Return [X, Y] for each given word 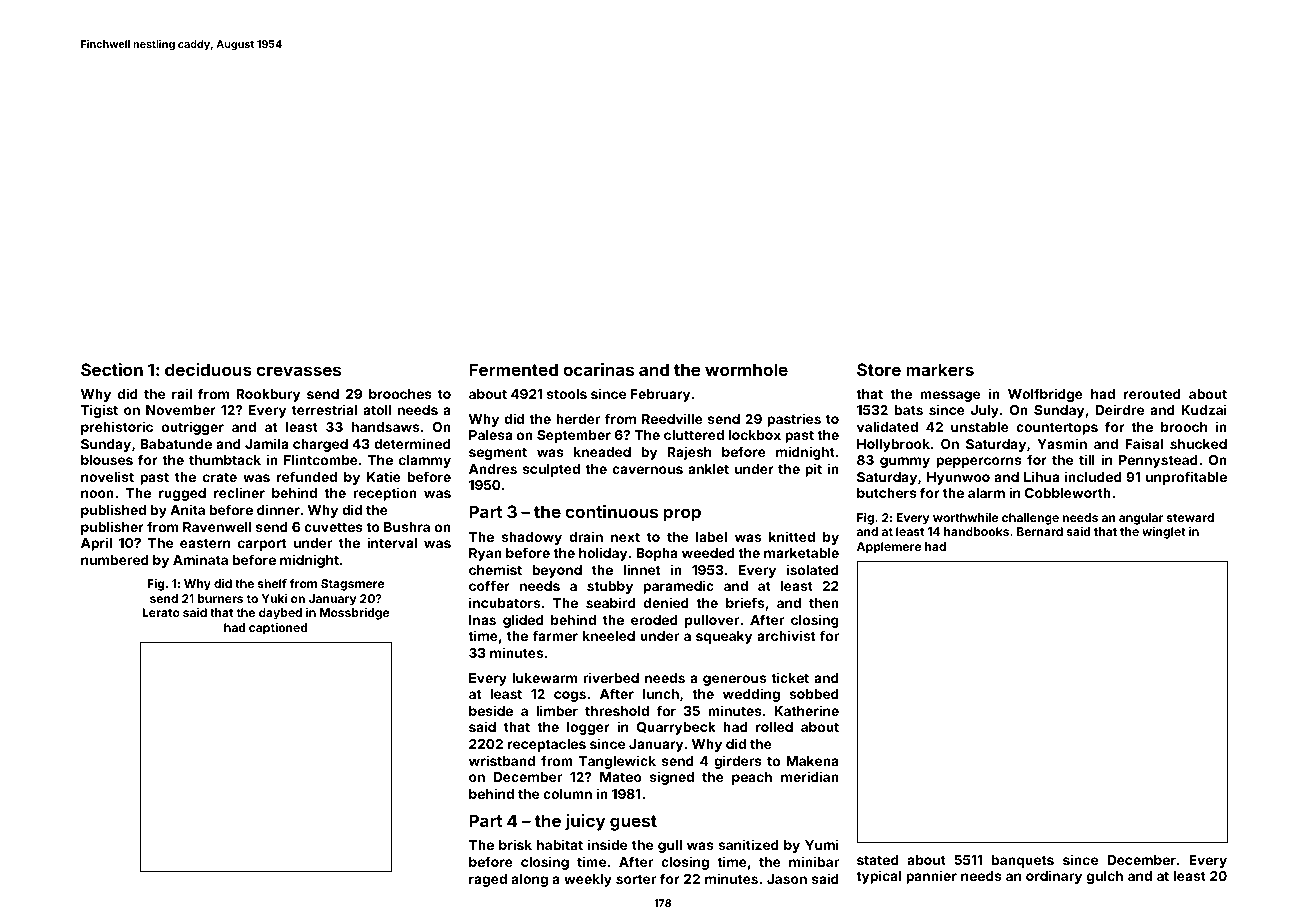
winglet [1164, 533]
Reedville [672, 418]
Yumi [822, 844]
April [96, 544]
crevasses [298, 371]
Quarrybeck [676, 728]
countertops [1057, 428]
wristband [502, 760]
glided [523, 621]
